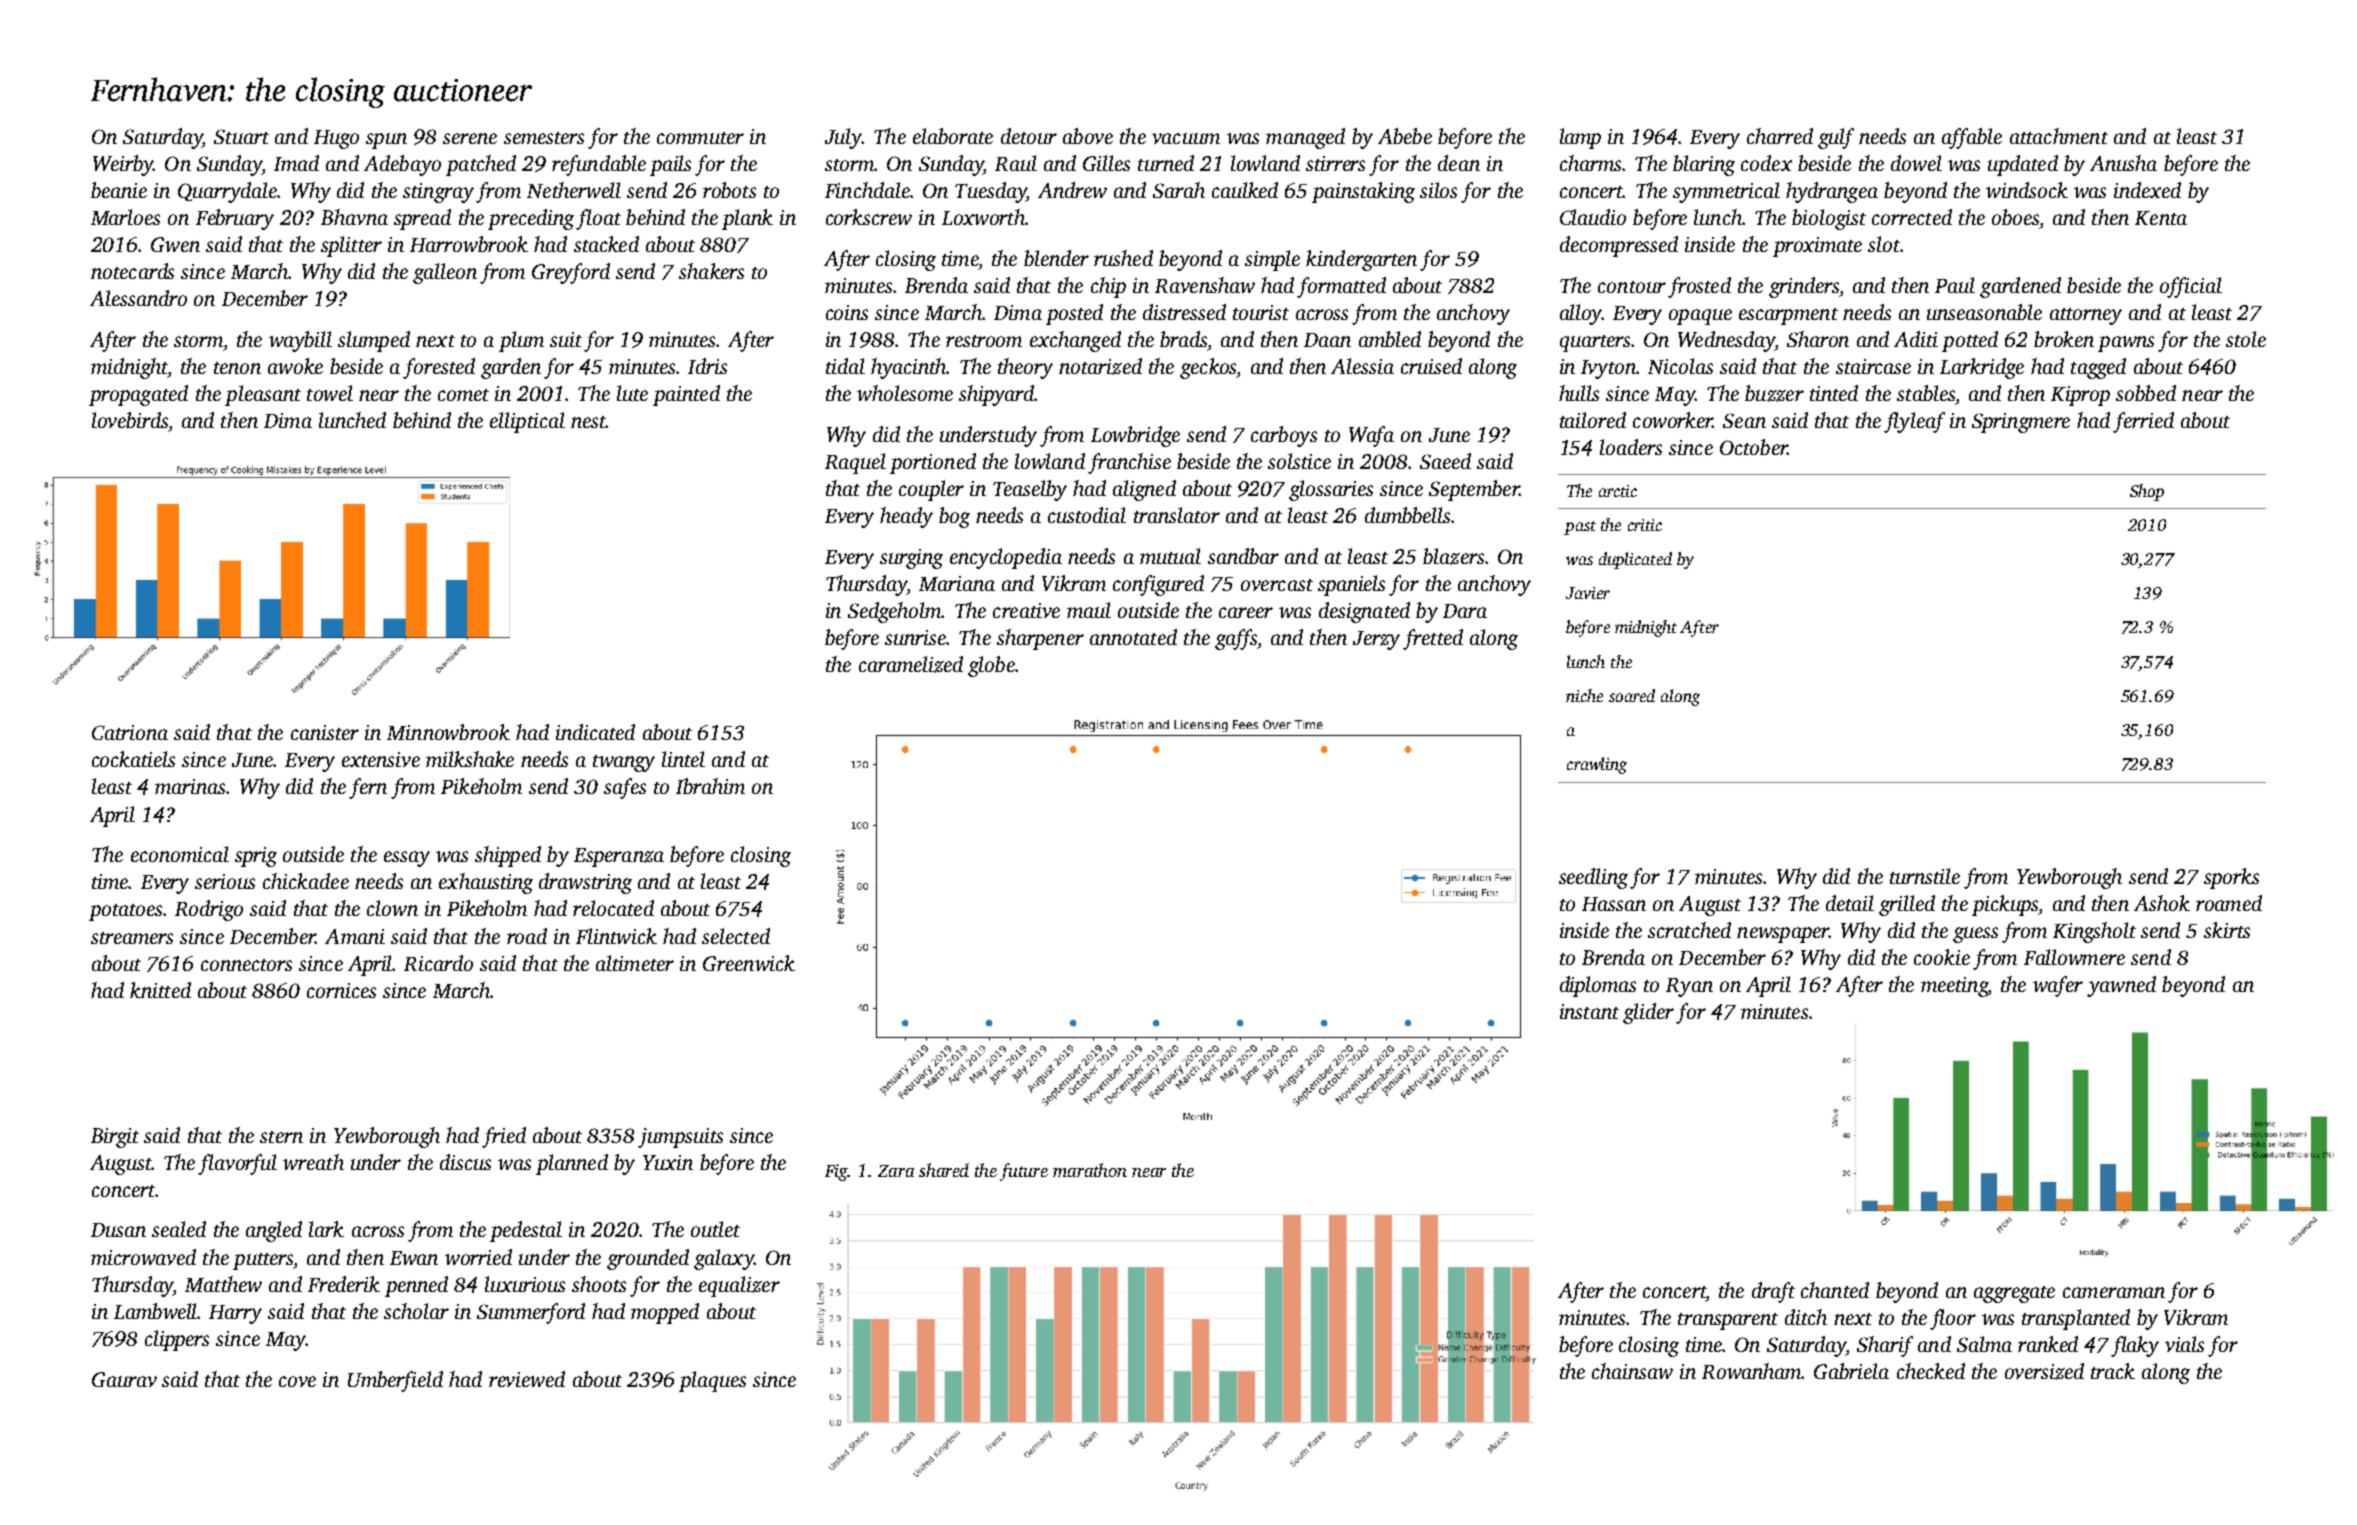 The width and height of the document is (2357, 1525). What do you see at coordinates (2123, 163) in the document?
I see `Anusha` at bounding box center [2123, 163].
